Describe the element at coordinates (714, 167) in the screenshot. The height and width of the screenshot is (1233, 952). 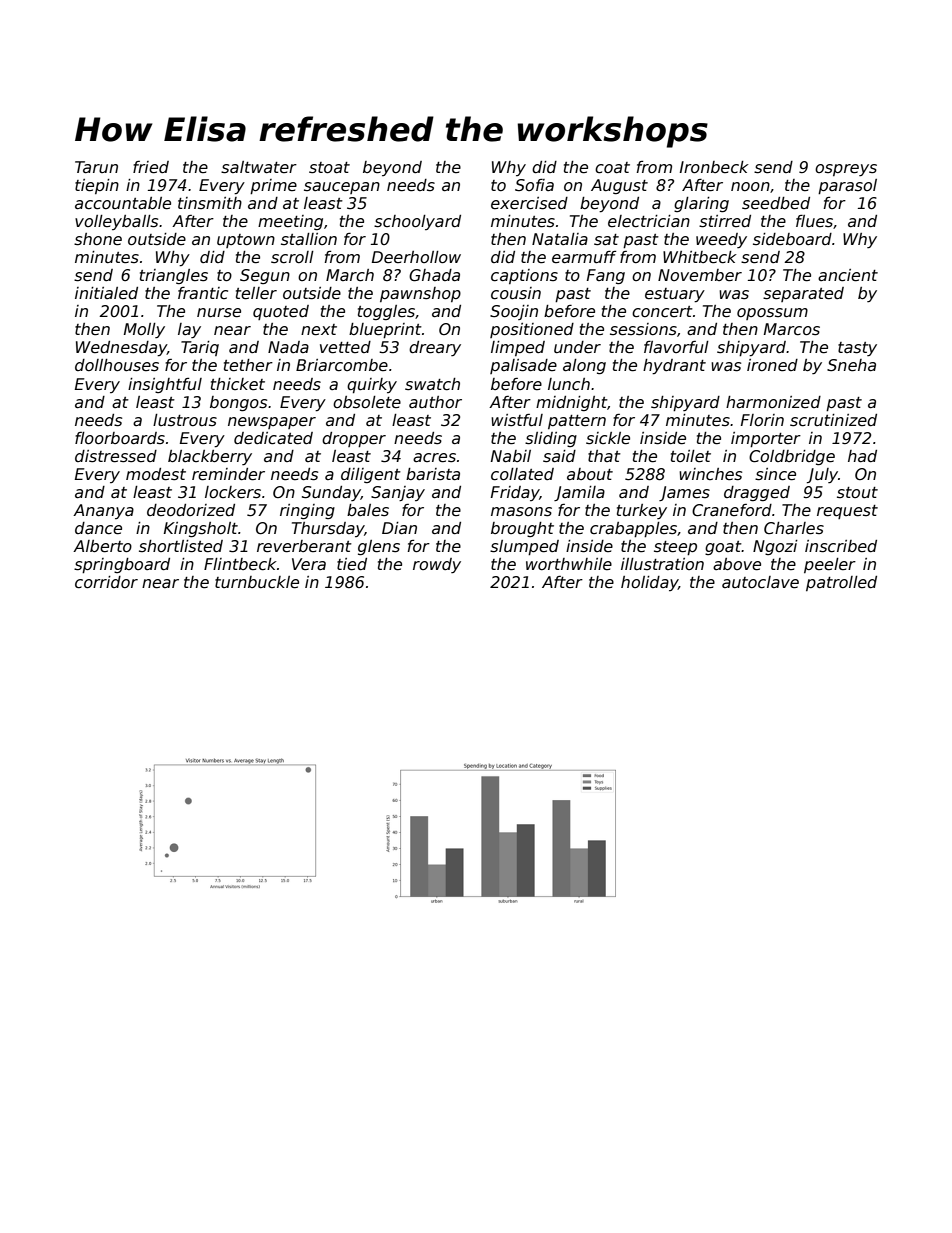
I see `Ironbeck` at that location.
